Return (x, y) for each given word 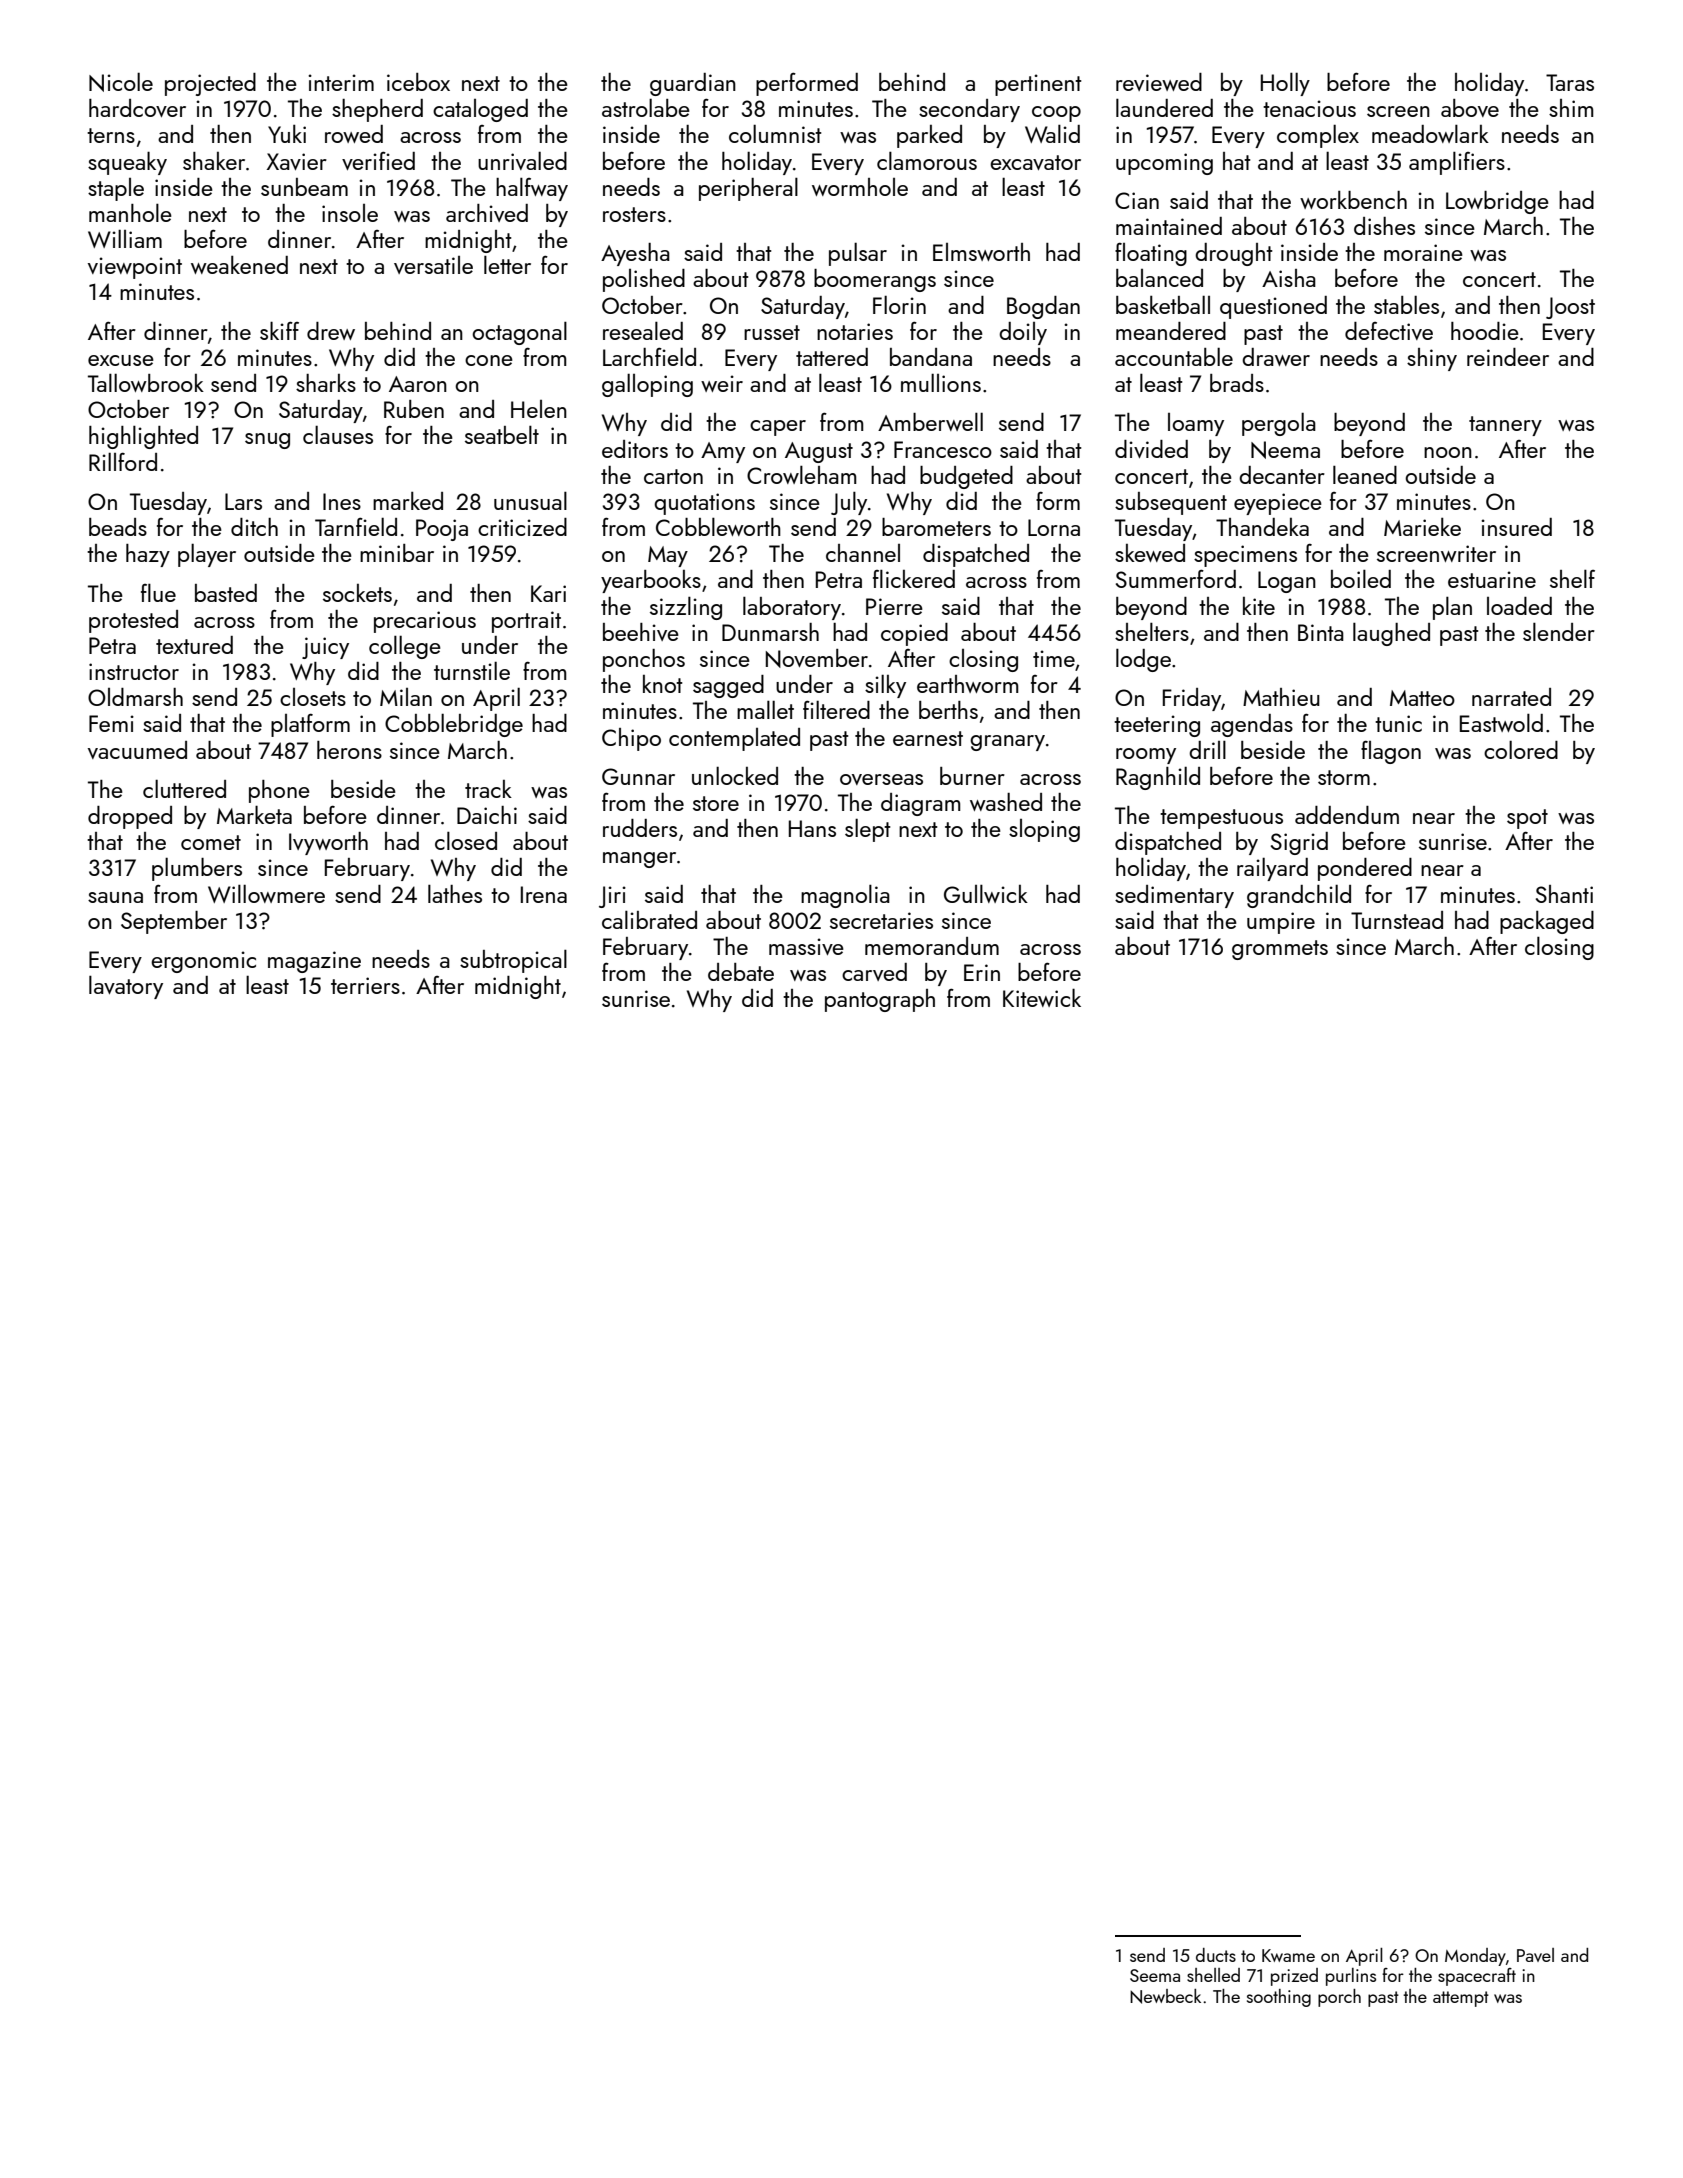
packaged (1547, 922)
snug (267, 441)
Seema (1155, 1975)
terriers (365, 985)
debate (741, 972)
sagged (728, 686)
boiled (1361, 578)
